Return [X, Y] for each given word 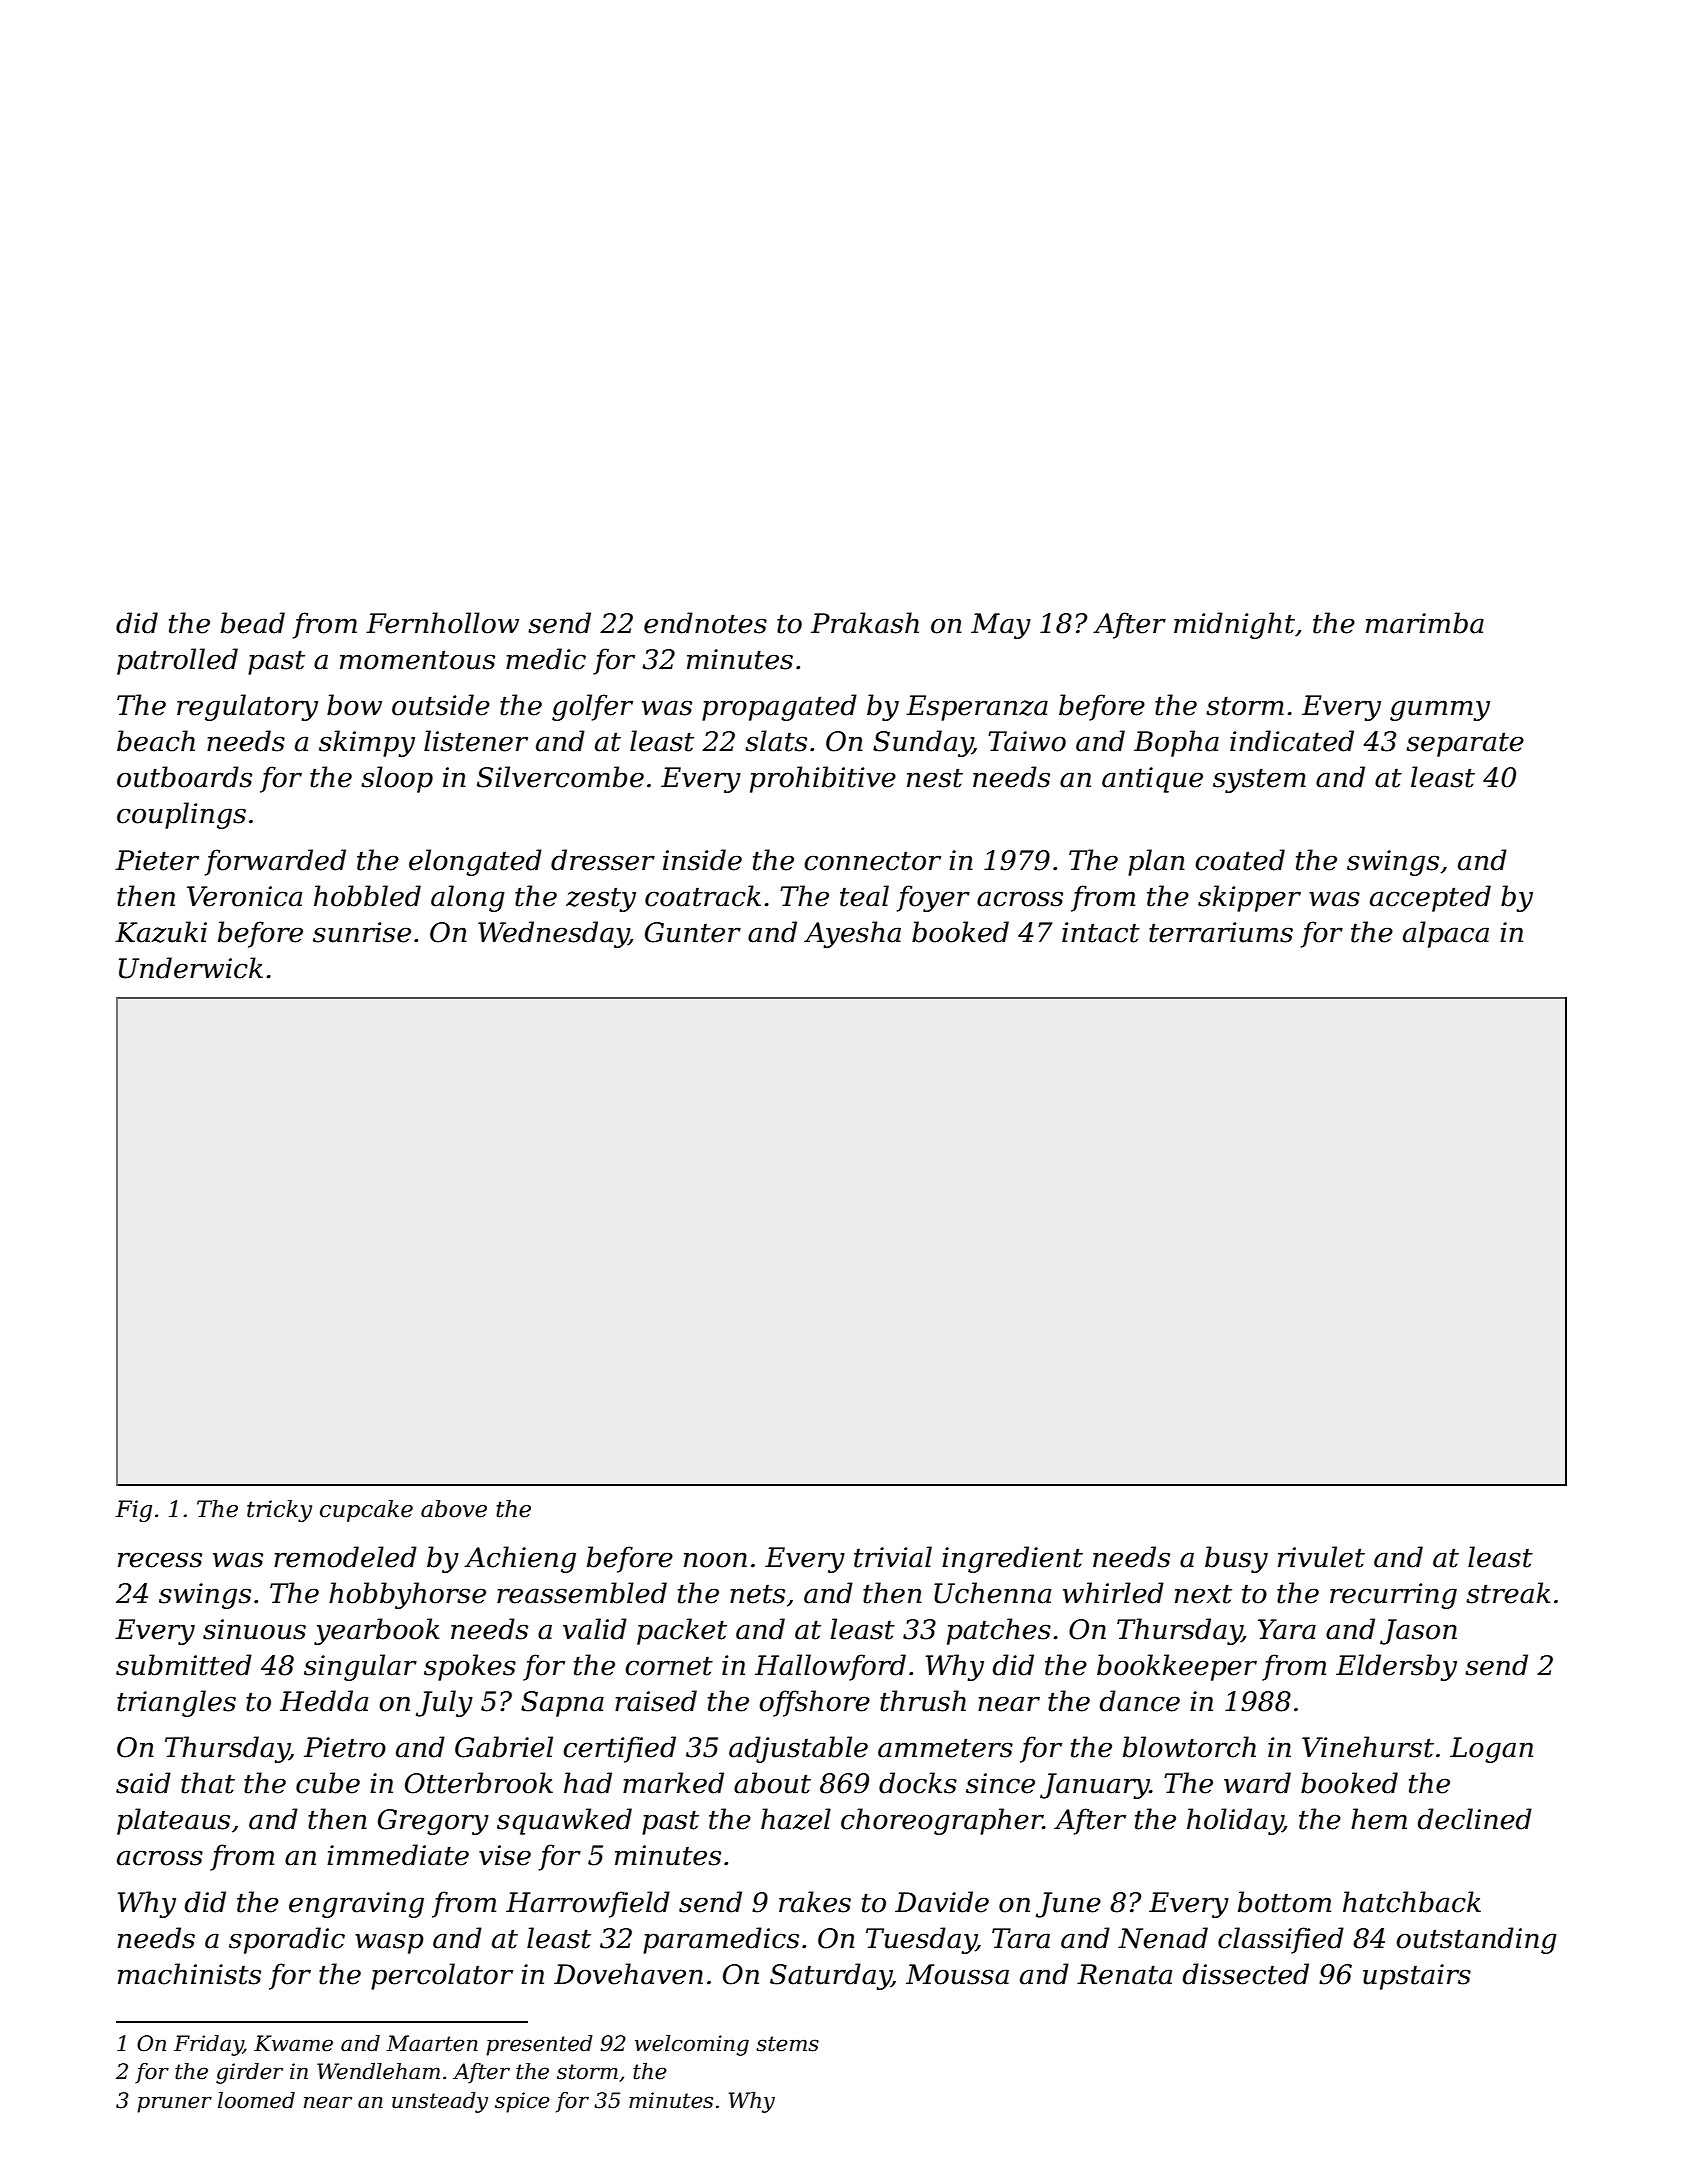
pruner [174, 2104]
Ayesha [852, 934]
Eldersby [1396, 1667]
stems [787, 2044]
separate [1465, 744]
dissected [1246, 1974]
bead [253, 623]
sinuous [254, 1629]
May [1001, 626]
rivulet [1321, 1557]
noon [715, 1560]
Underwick [191, 968]
